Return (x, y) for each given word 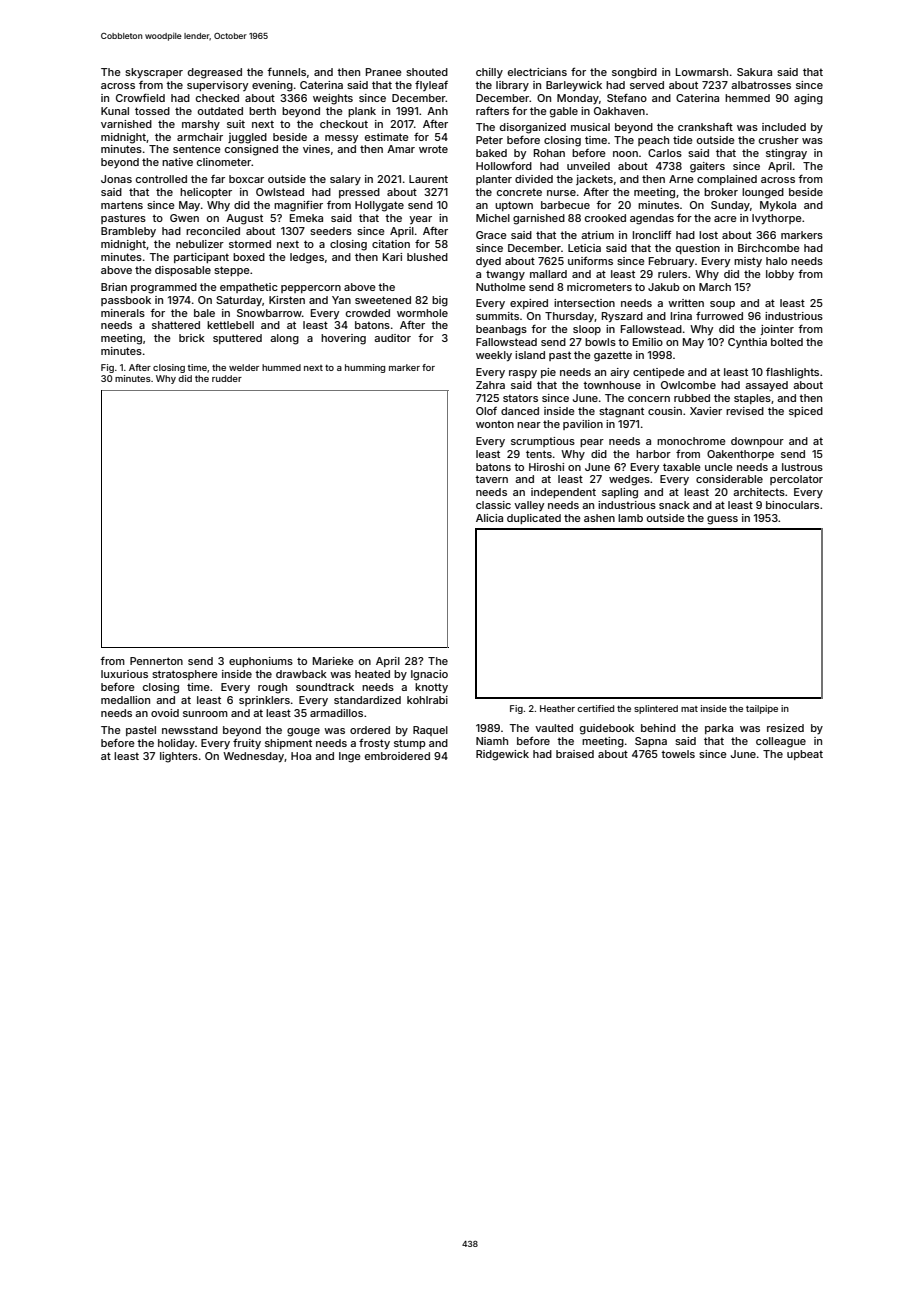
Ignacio (429, 675)
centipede (659, 373)
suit (236, 124)
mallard (548, 274)
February (671, 262)
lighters (179, 757)
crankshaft (705, 126)
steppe (232, 271)
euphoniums (261, 662)
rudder (227, 378)
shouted (427, 72)
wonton (495, 424)
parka (719, 729)
